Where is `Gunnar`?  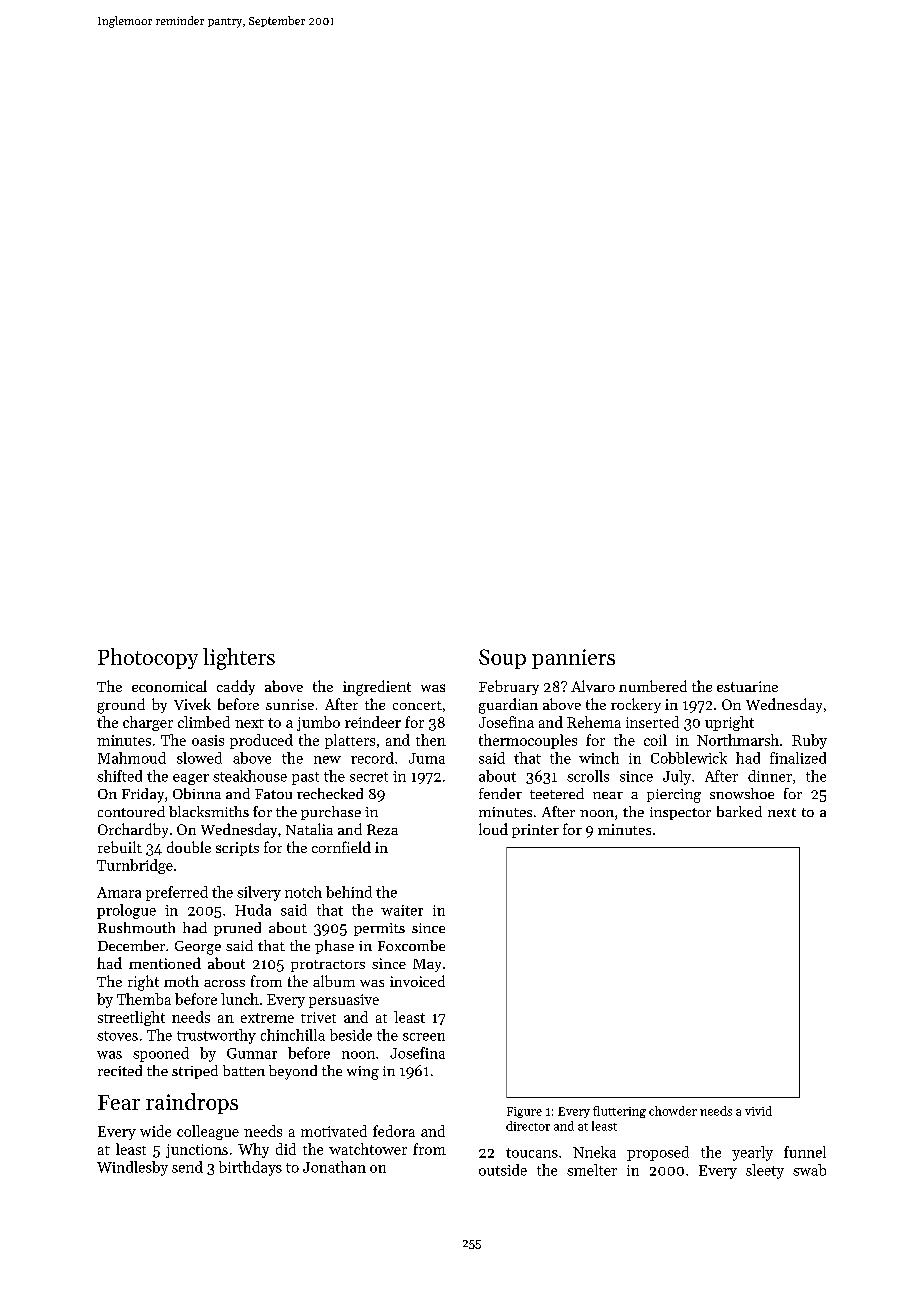 Gunnar is located at coordinates (252, 1053).
